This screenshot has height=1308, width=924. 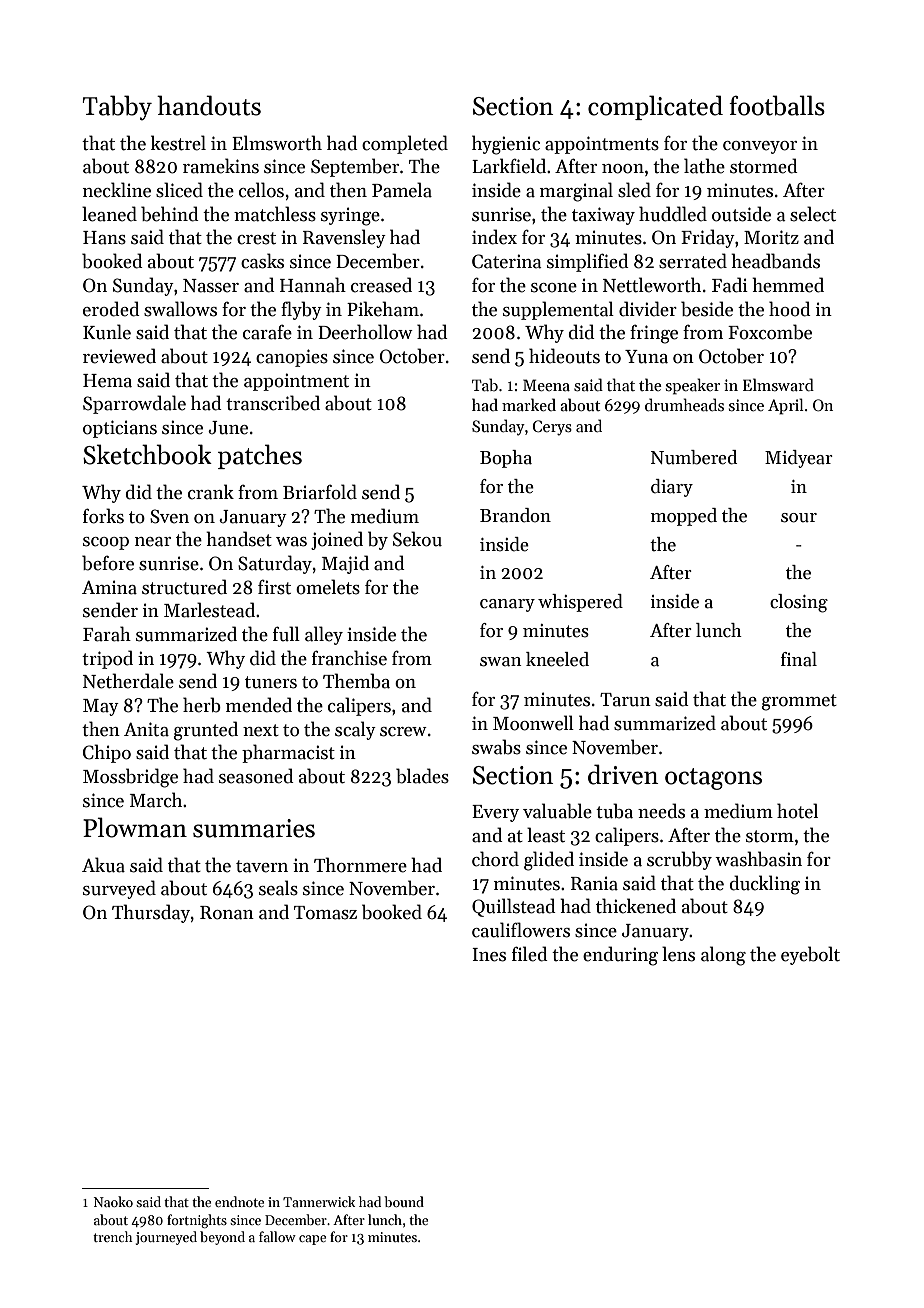 I want to click on hood, so click(x=790, y=309).
